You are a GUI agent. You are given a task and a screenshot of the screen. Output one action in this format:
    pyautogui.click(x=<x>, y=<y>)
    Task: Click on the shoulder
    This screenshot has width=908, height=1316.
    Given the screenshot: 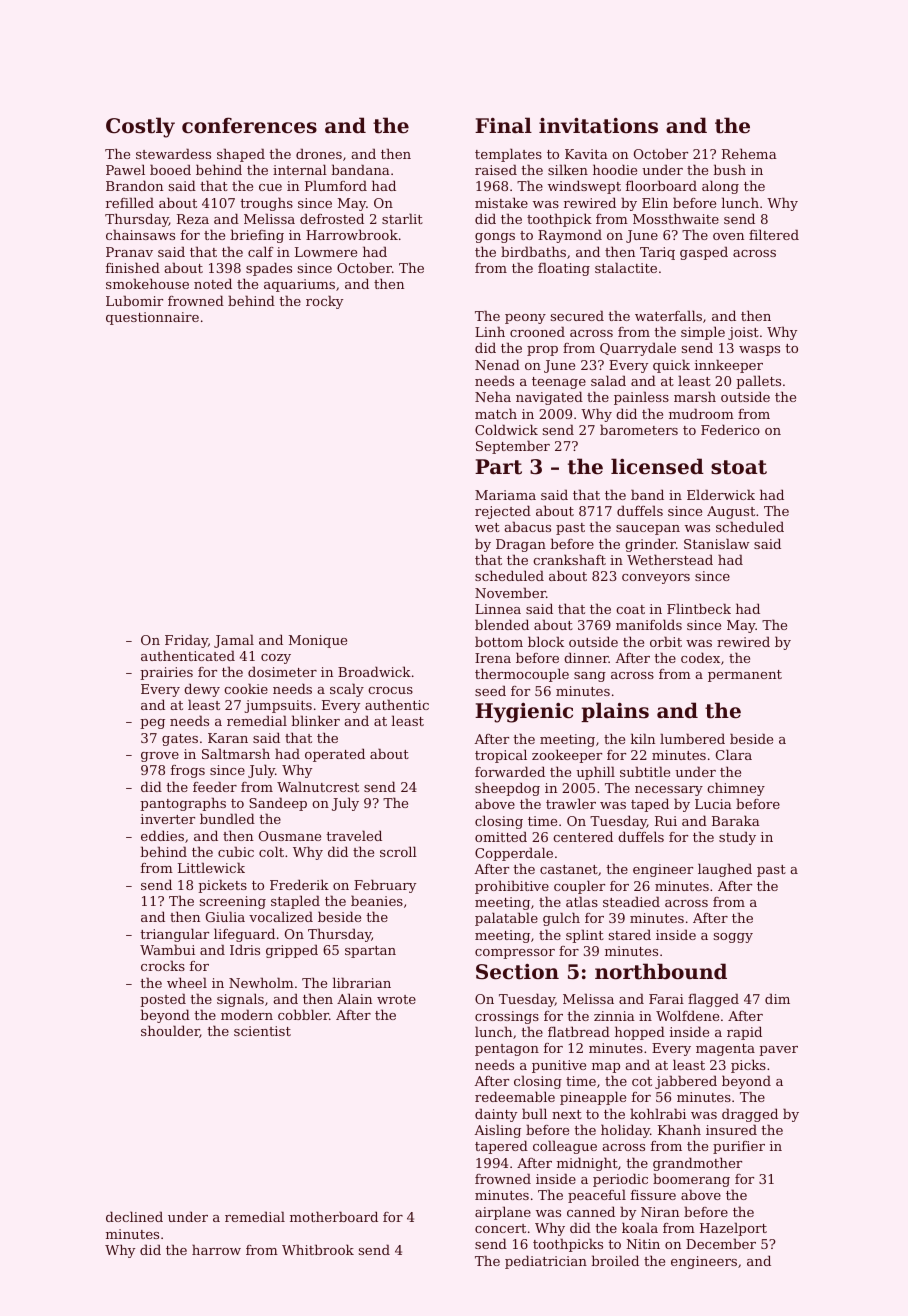 What is the action you would take?
    pyautogui.click(x=170, y=1031)
